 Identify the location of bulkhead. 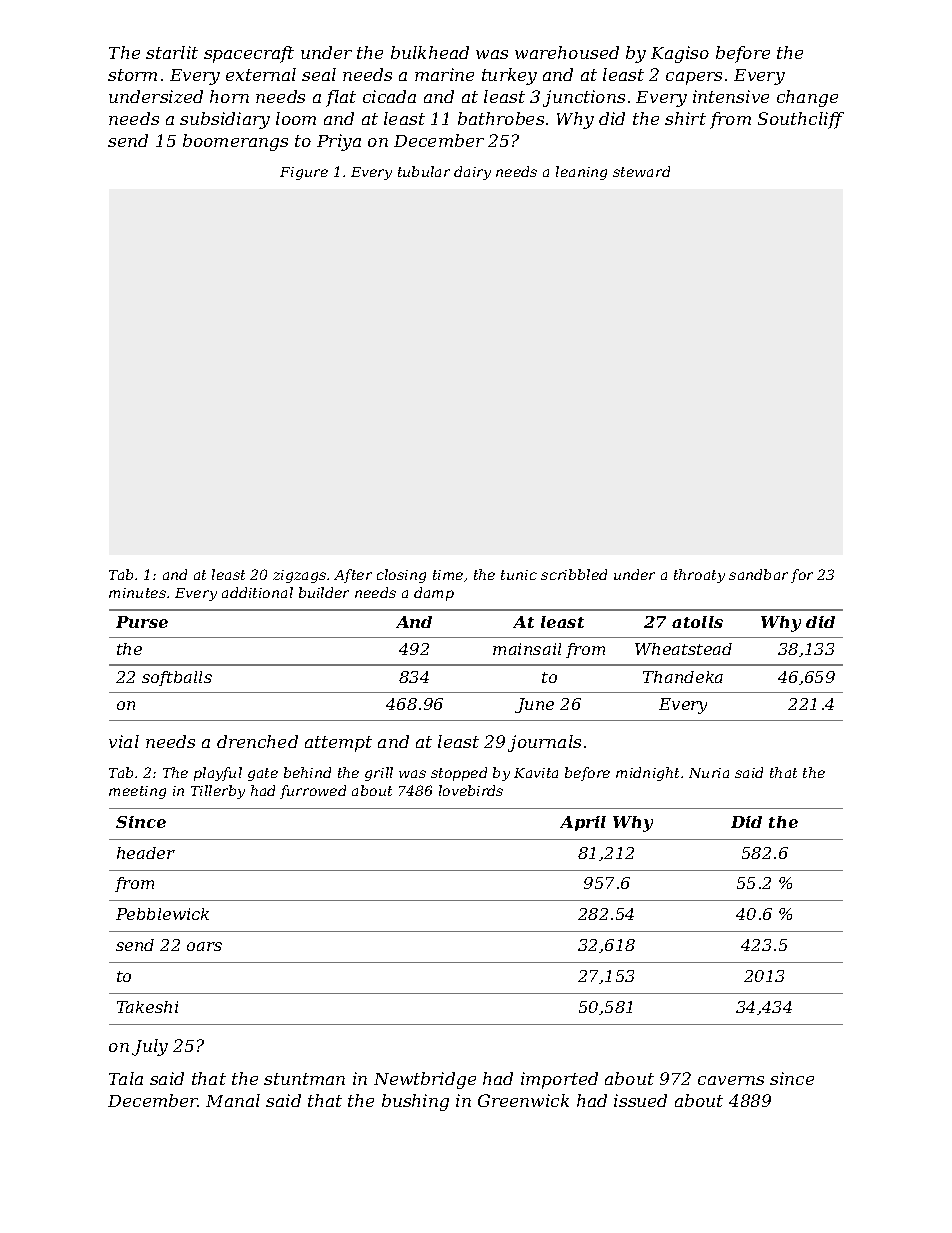
(430, 52).
